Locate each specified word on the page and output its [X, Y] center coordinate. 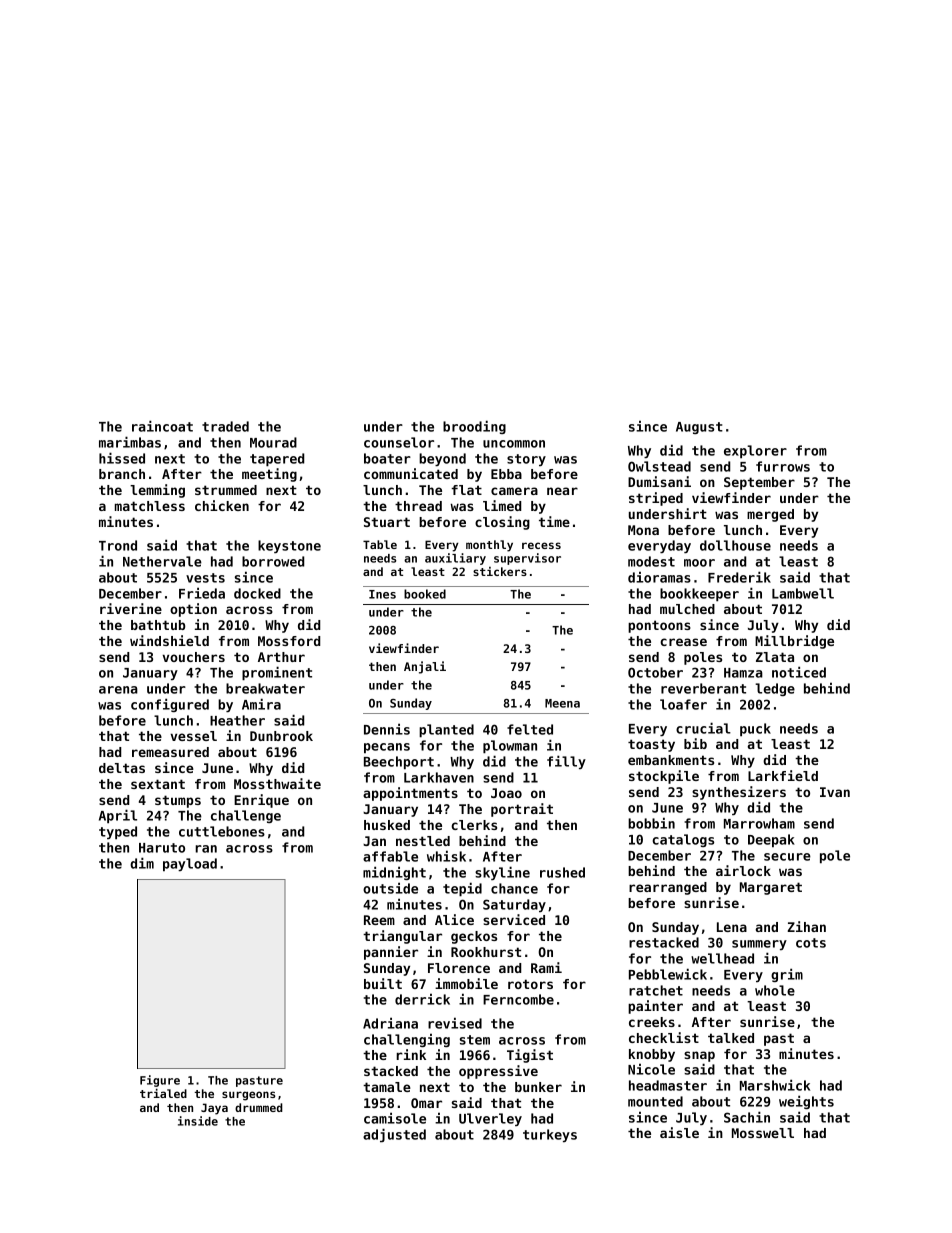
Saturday [514, 905]
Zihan [806, 926]
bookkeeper [699, 595]
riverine [131, 608]
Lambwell [803, 593]
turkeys [550, 1135]
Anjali [425, 667]
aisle [679, 1132]
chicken [222, 505]
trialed [163, 1093]
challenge [246, 816]
